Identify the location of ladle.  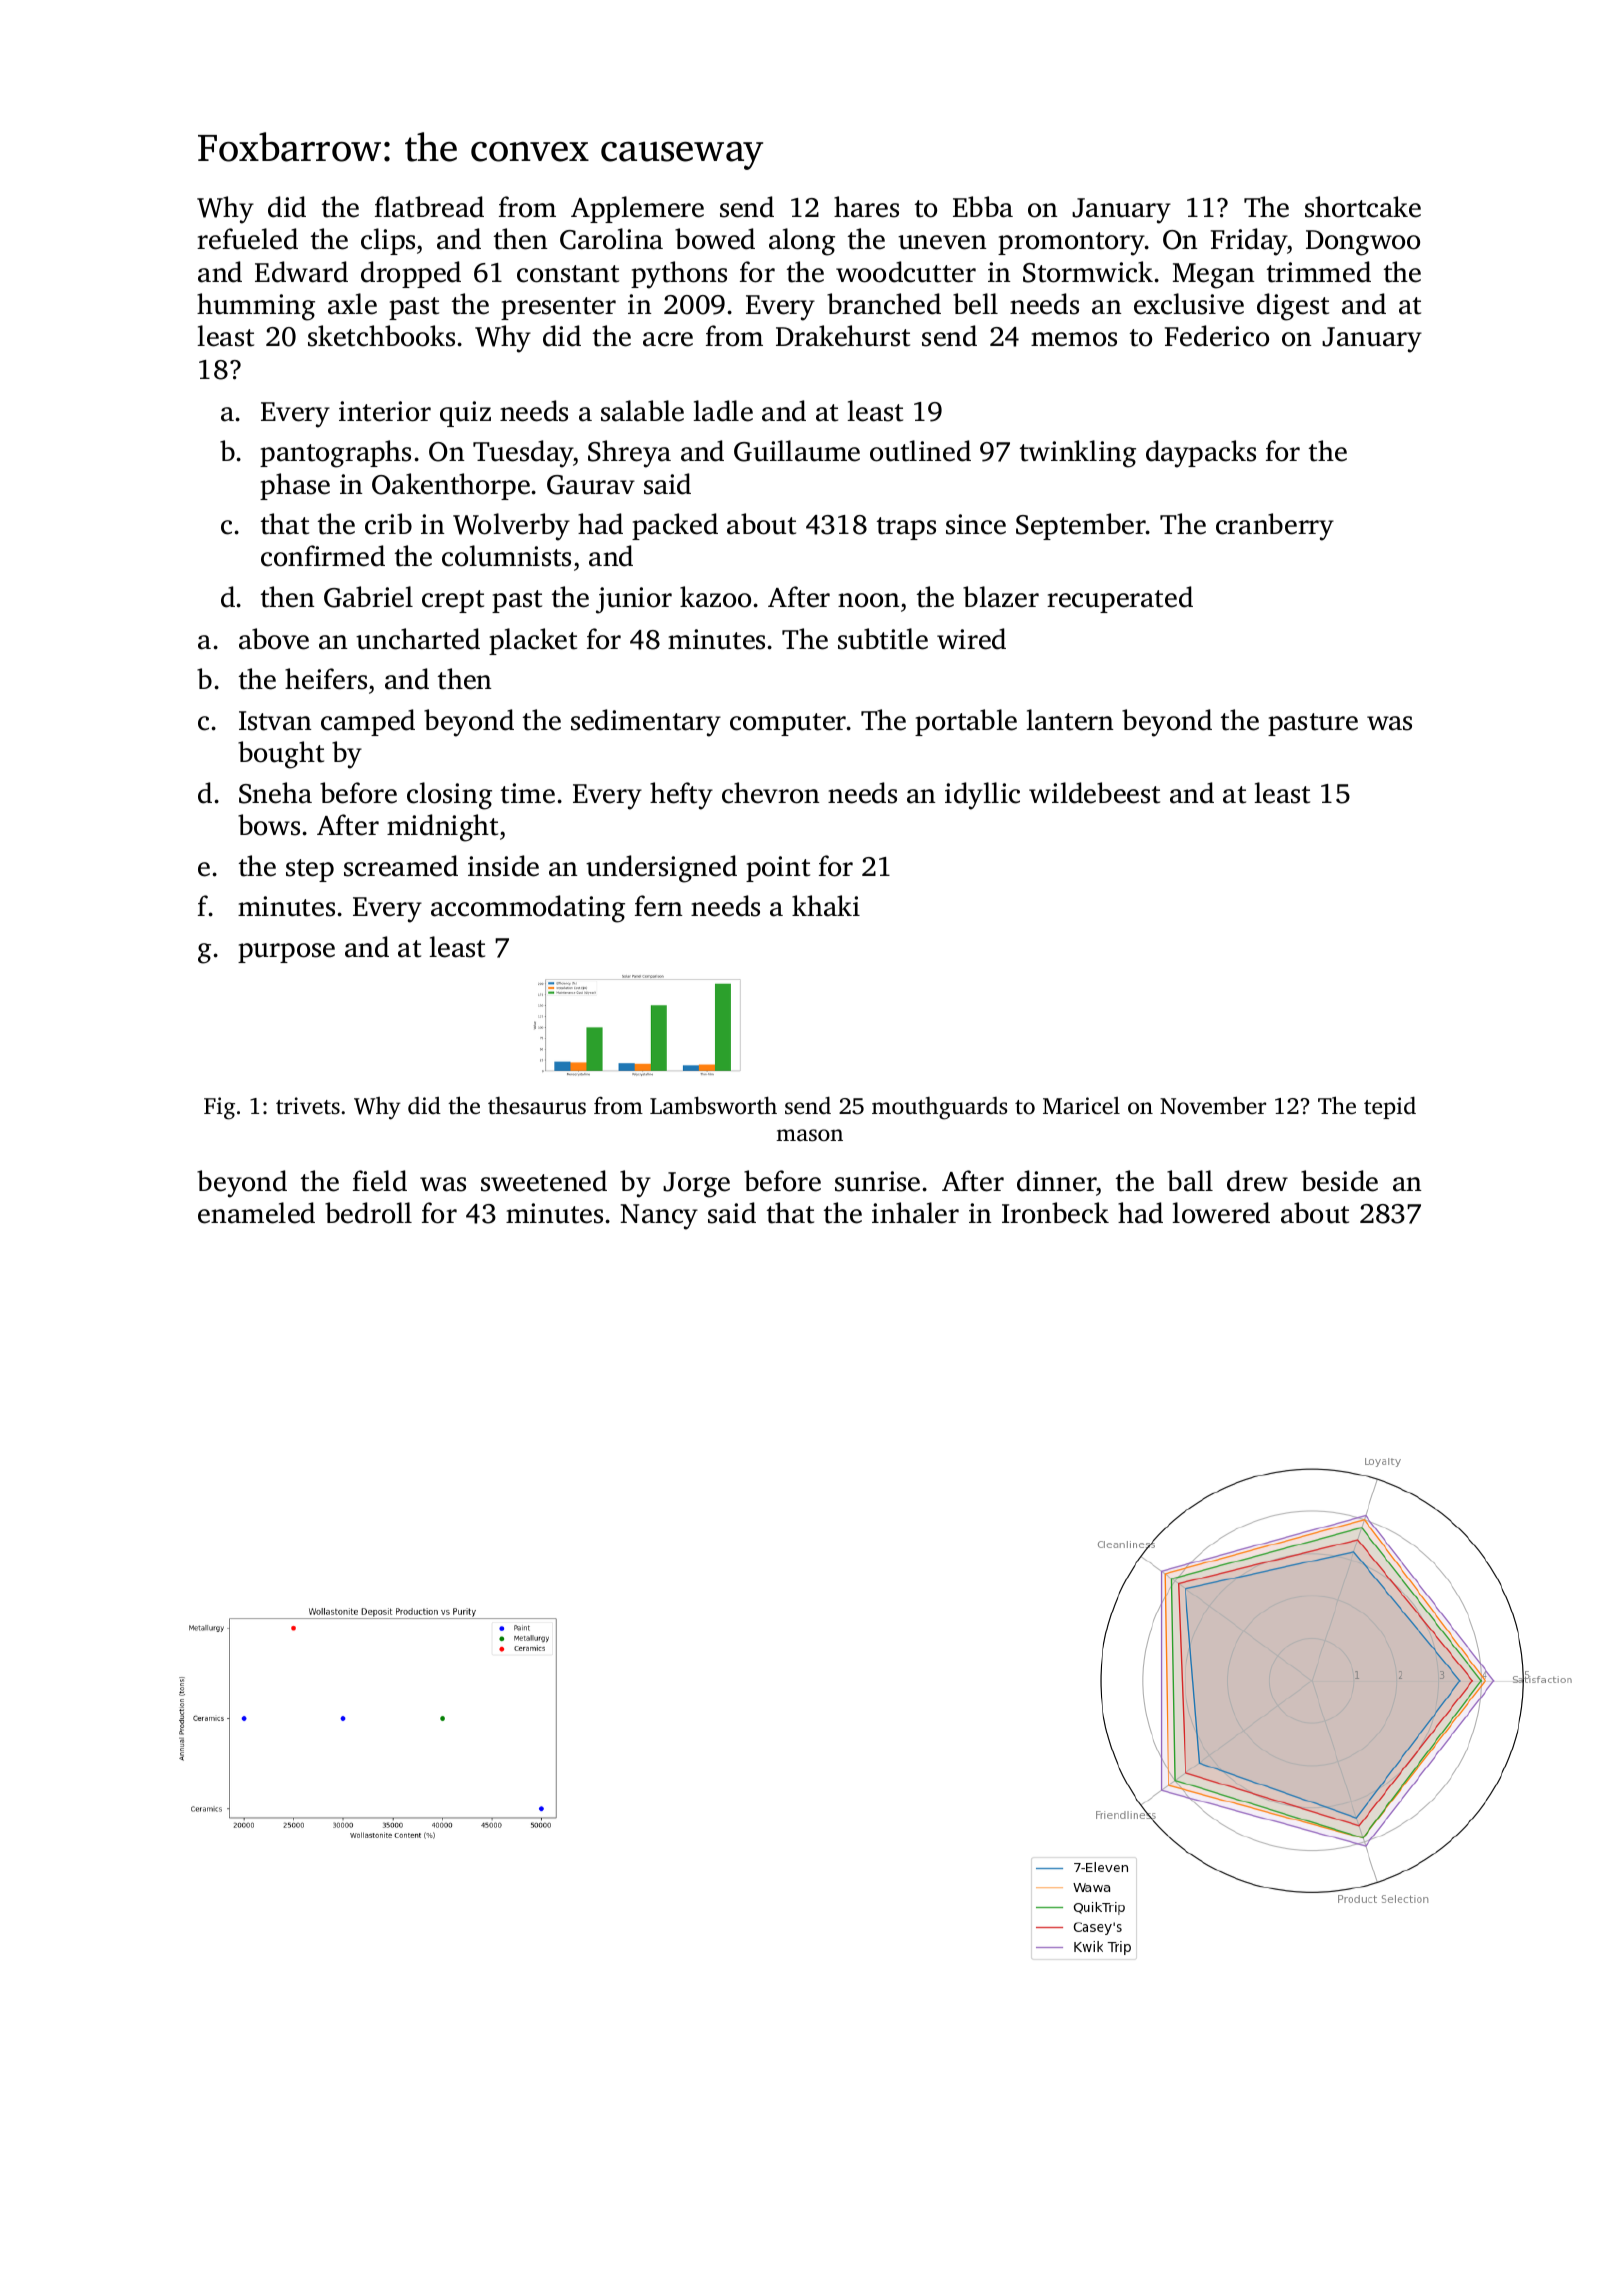
(723, 411).
